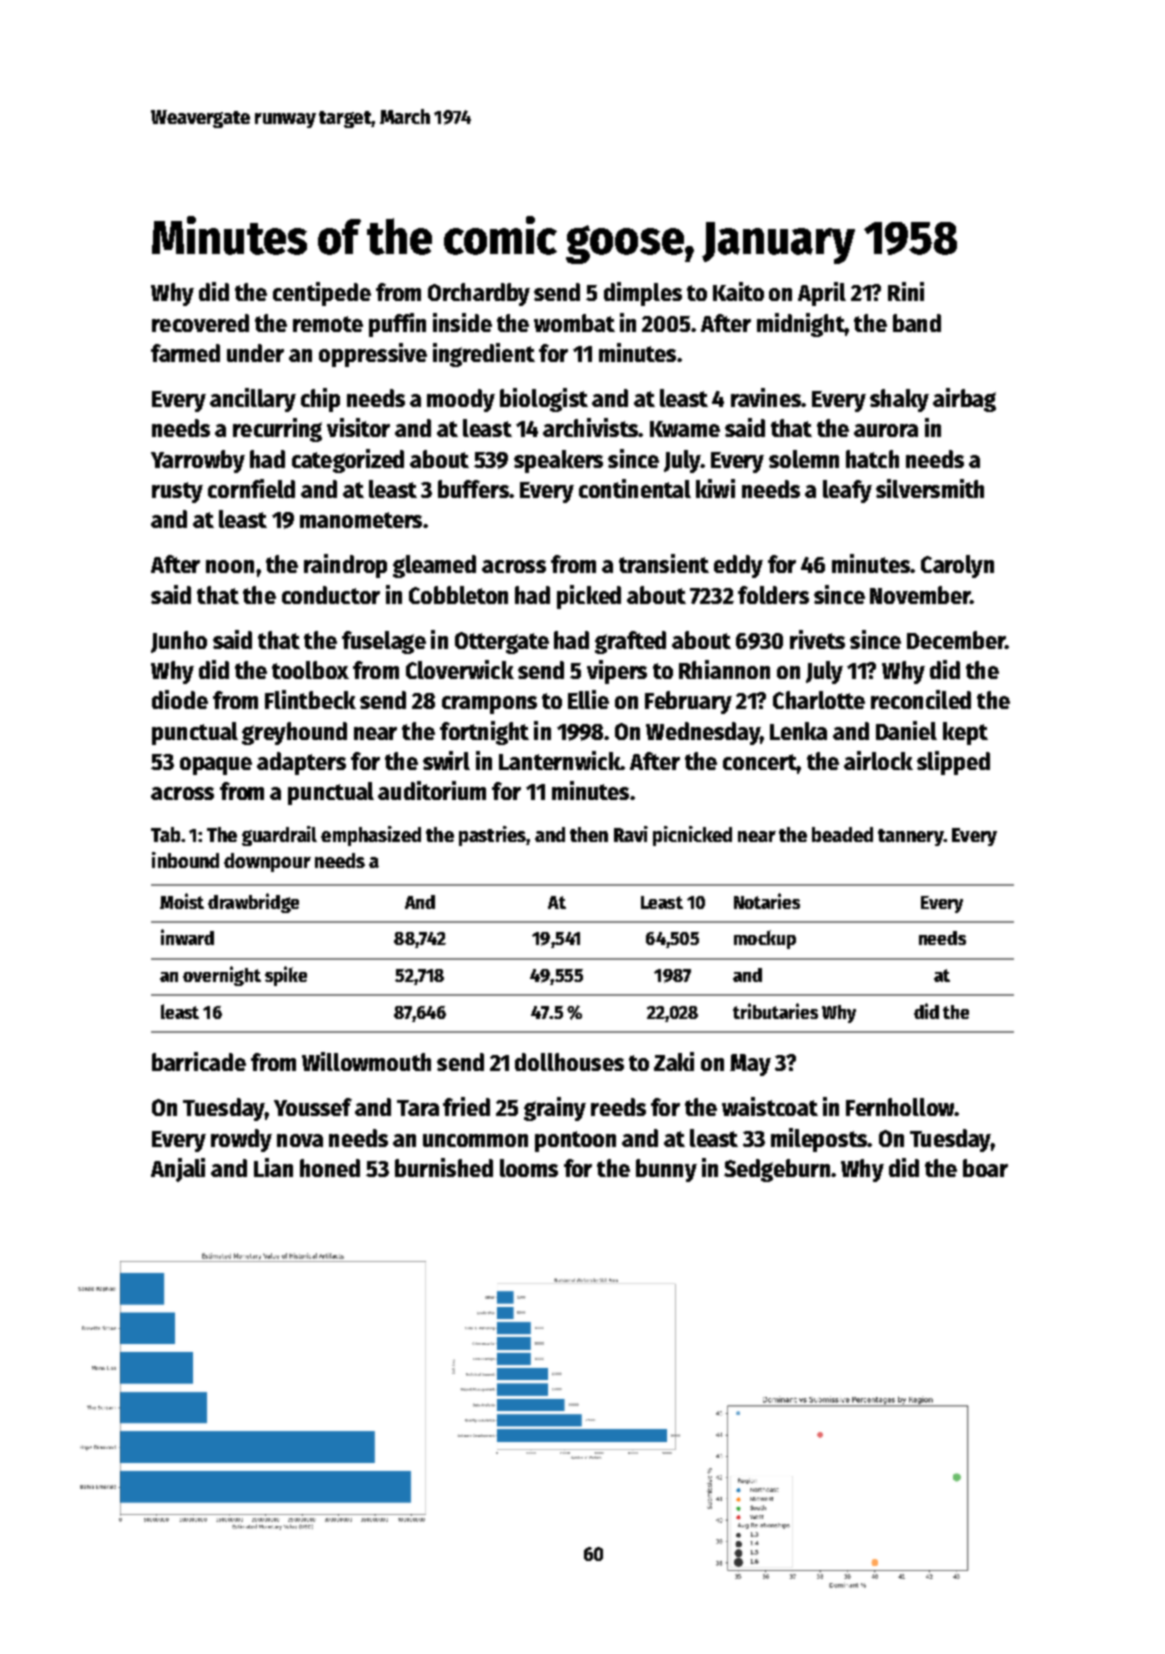 The image size is (1165, 1654). What do you see at coordinates (253, 400) in the screenshot?
I see `ancillary` at bounding box center [253, 400].
